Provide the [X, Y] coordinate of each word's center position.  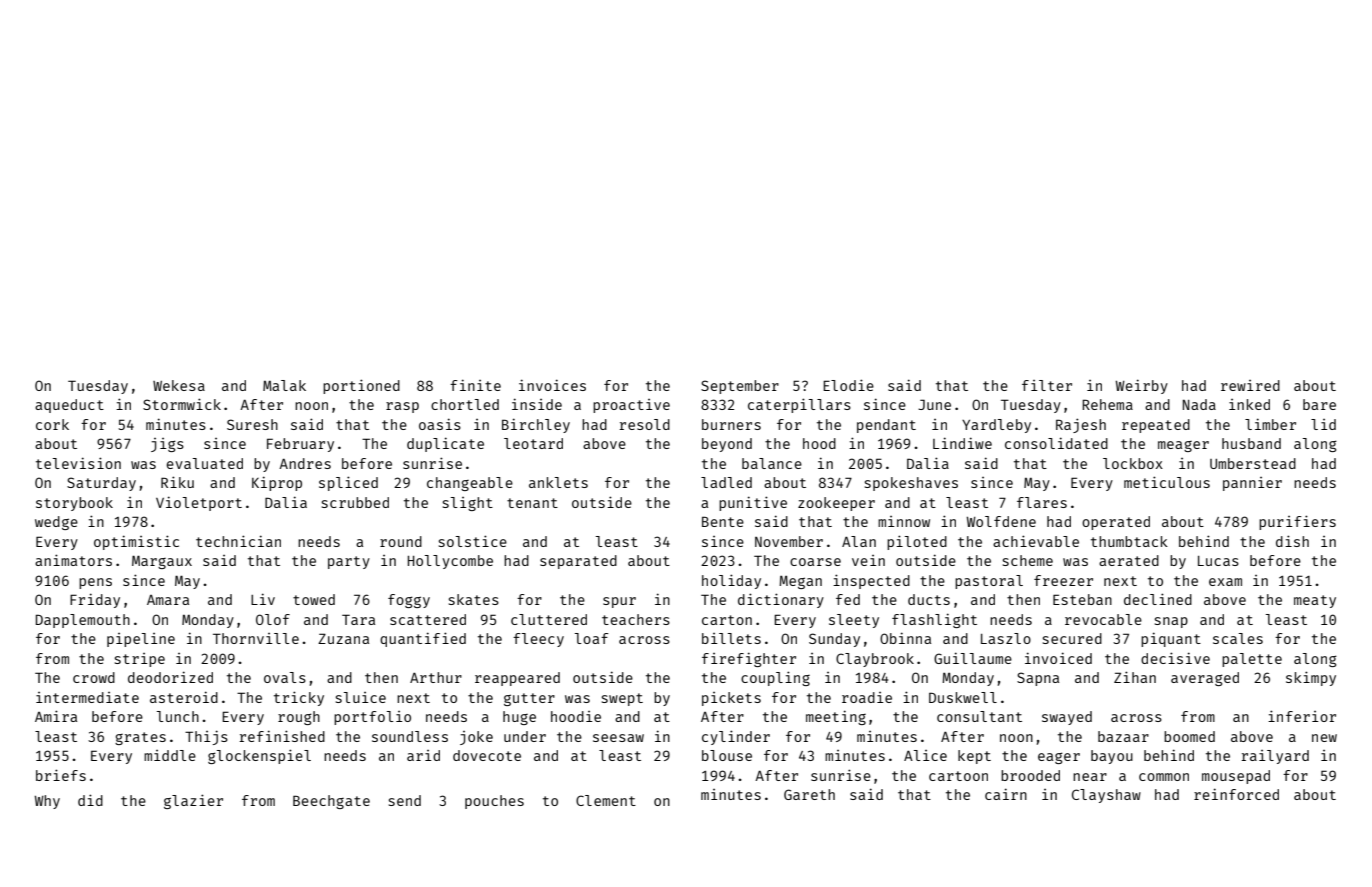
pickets [731, 699]
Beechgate [331, 802]
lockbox [1133, 463]
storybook [74, 504]
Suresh [252, 424]
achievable [1036, 541]
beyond [727, 445]
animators [73, 560]
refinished [282, 736]
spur [619, 602]
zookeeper [836, 504]
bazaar [1123, 736]
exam [1225, 582]
